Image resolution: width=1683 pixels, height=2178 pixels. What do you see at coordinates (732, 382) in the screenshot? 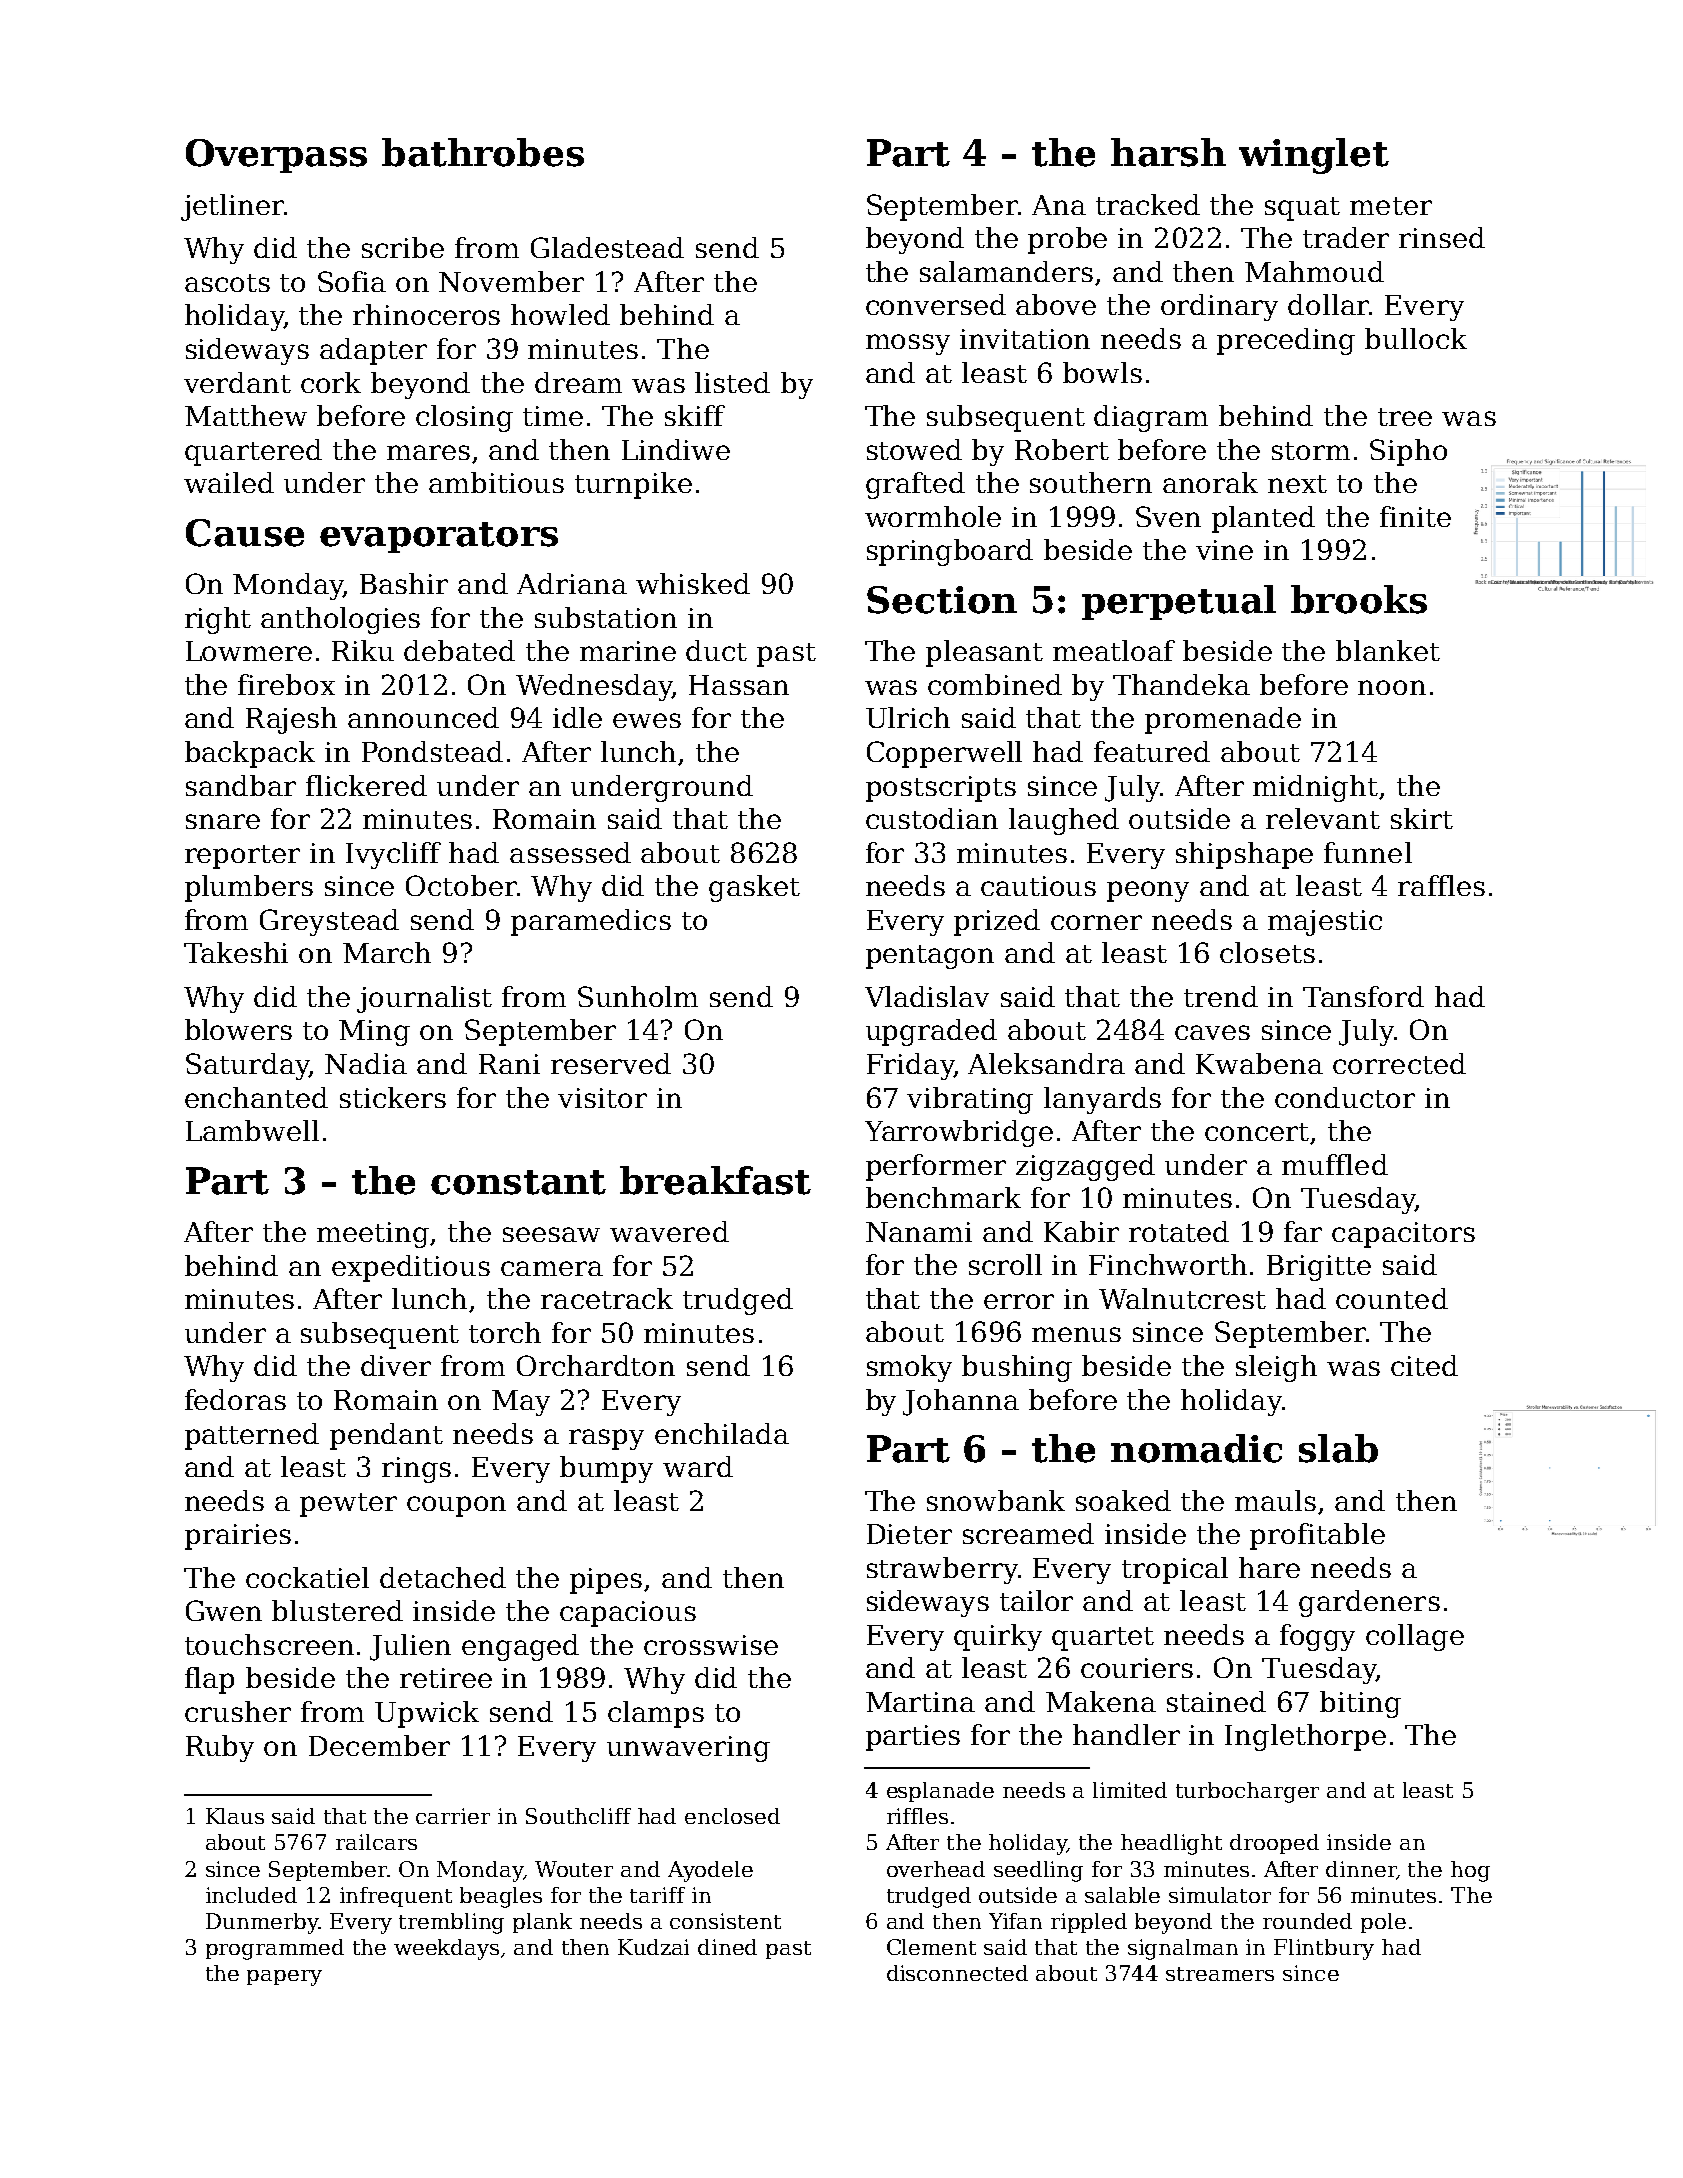
I see `listed` at bounding box center [732, 382].
